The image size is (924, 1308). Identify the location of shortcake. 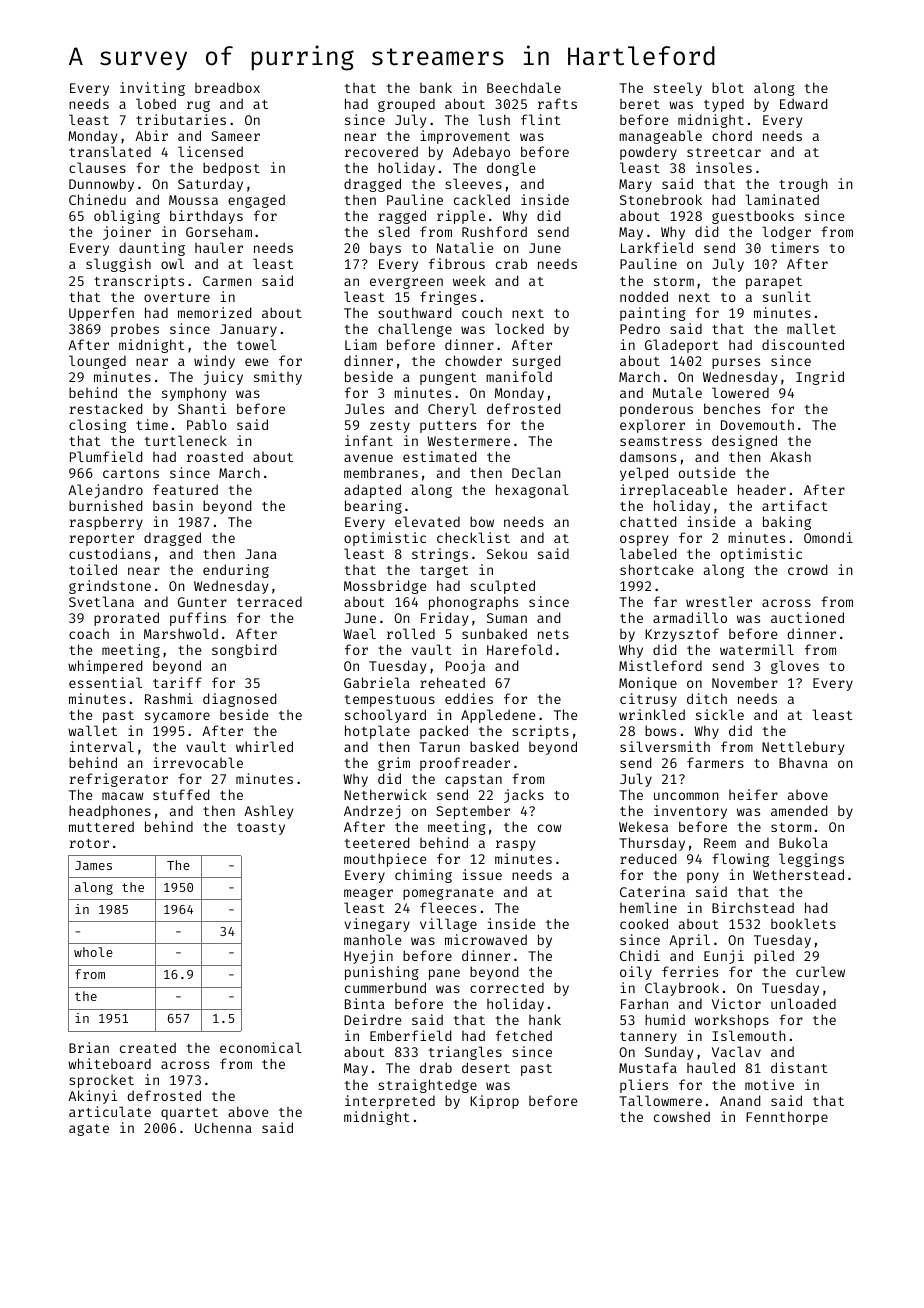
(656, 569).
